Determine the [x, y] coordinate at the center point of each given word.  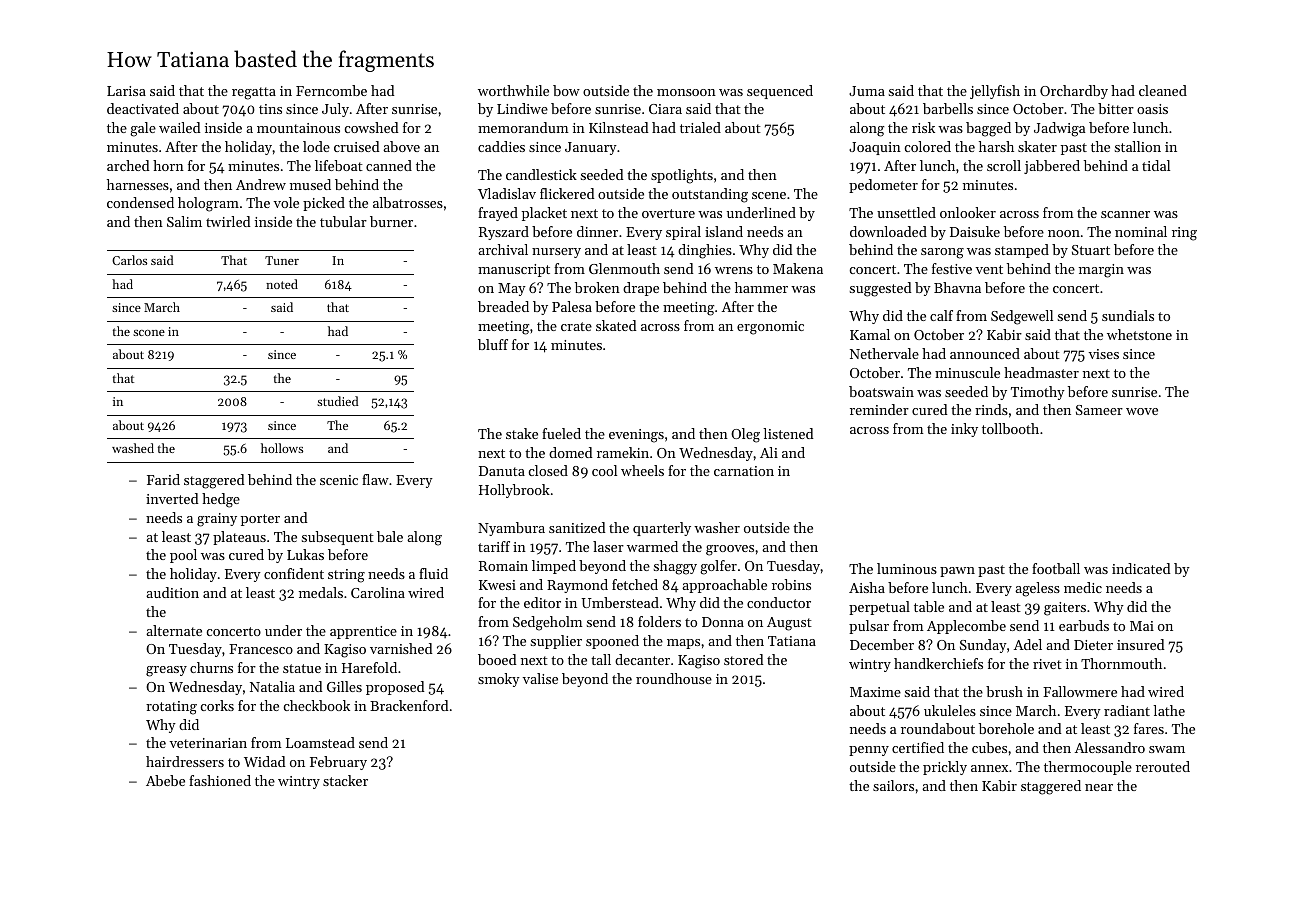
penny [869, 751]
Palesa [572, 306]
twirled [228, 221]
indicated [1141, 568]
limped [554, 567]
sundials [1128, 315]
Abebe [165, 780]
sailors [893, 785]
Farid [163, 479]
